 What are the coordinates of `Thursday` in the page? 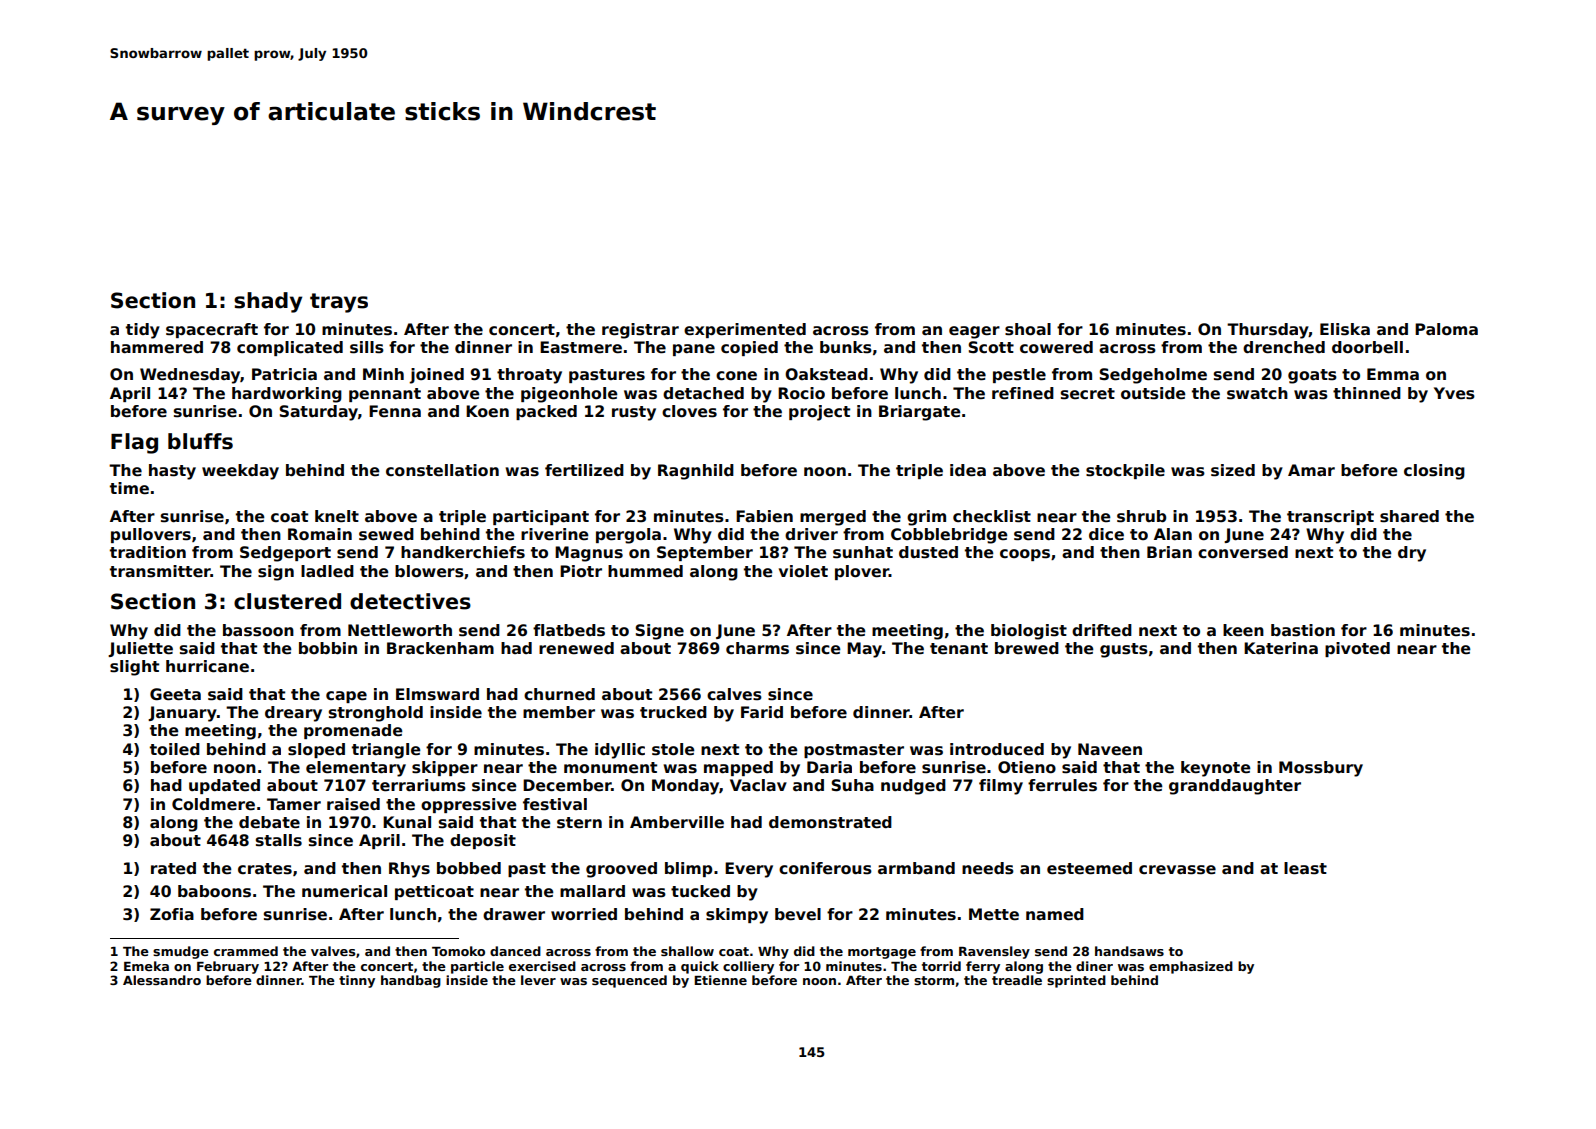 It's located at (1268, 331).
